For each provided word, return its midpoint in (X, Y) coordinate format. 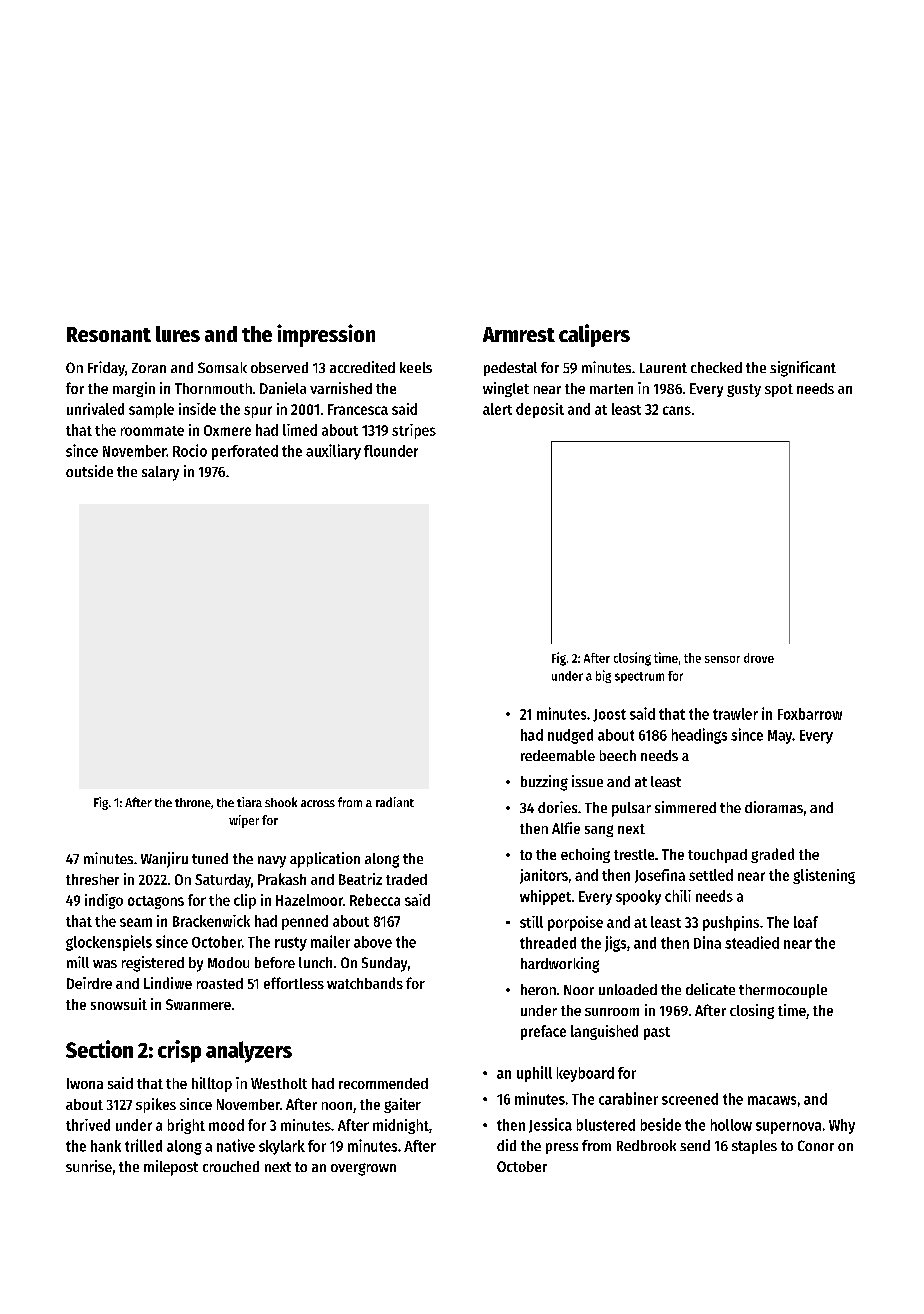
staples (754, 1147)
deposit (540, 410)
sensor (722, 659)
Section (99, 1049)
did (506, 1145)
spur (258, 412)
